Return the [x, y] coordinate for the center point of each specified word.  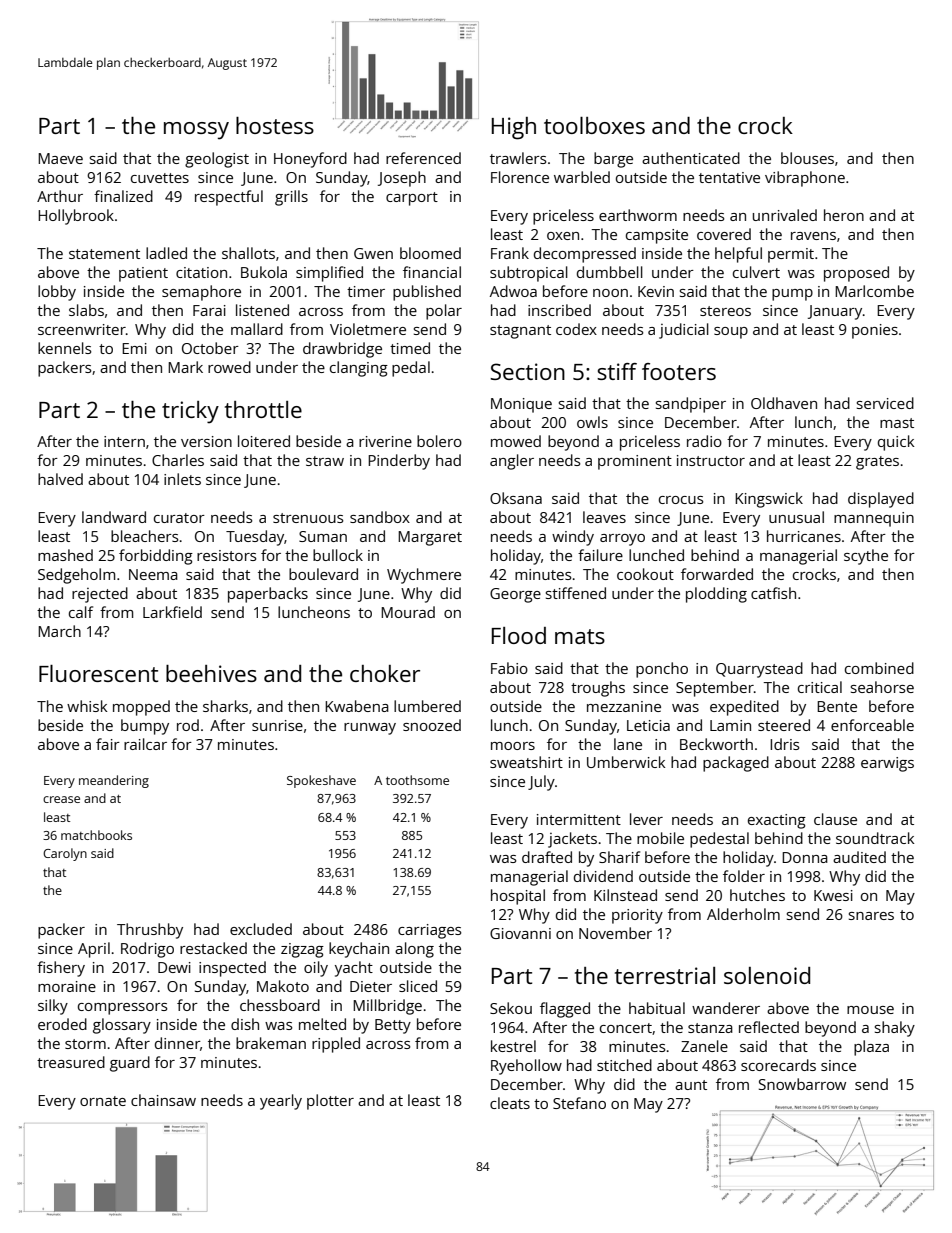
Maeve [60, 158]
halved [60, 479]
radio [704, 441]
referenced [423, 158]
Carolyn [65, 854]
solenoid [767, 975]
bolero [439, 441]
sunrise [277, 725]
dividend [603, 876]
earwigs [887, 764]
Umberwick [626, 762]
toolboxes [594, 125]
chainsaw [163, 1100]
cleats [510, 1103]
